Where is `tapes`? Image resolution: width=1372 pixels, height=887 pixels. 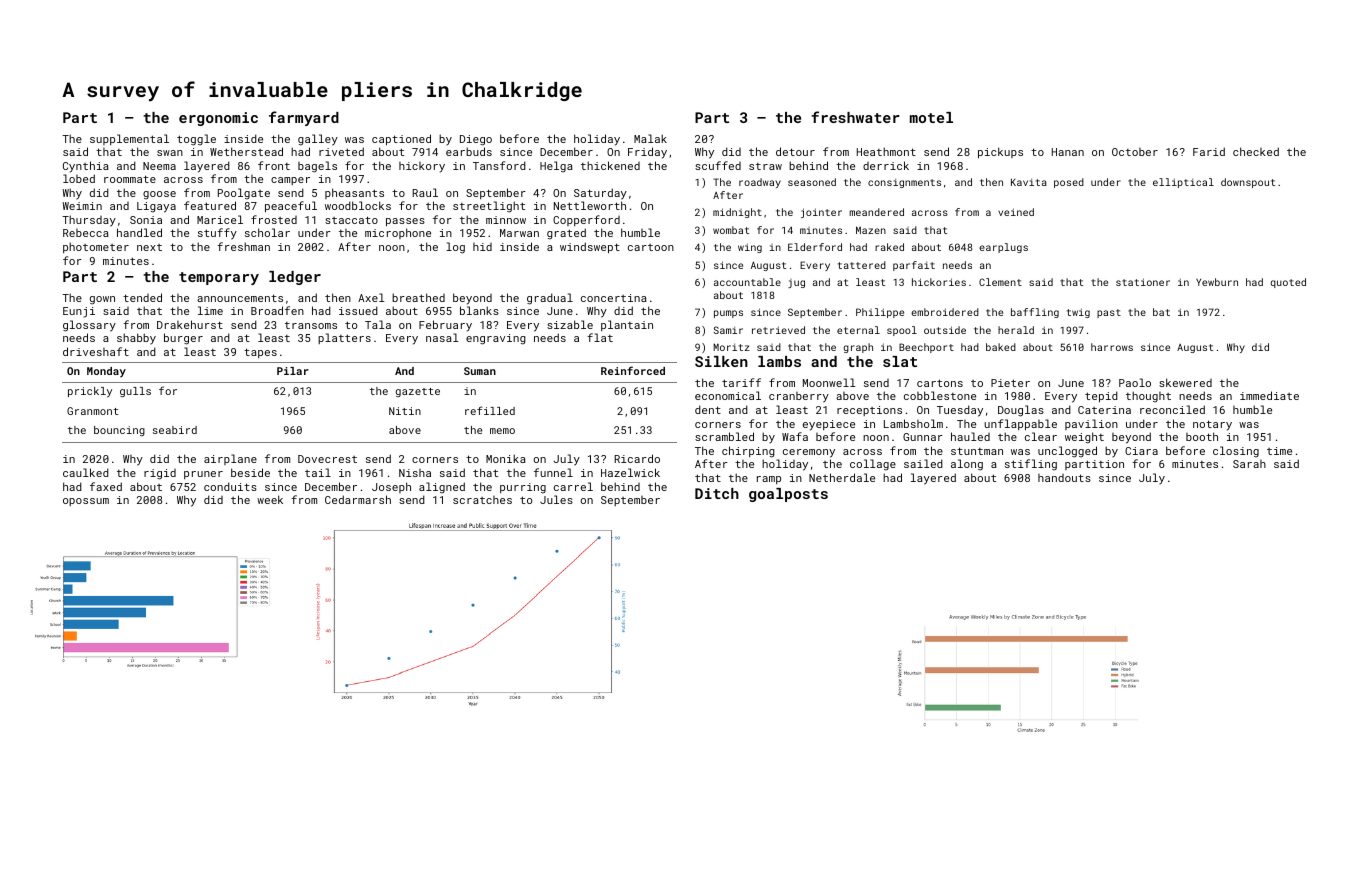
tapes is located at coordinates (260, 353).
